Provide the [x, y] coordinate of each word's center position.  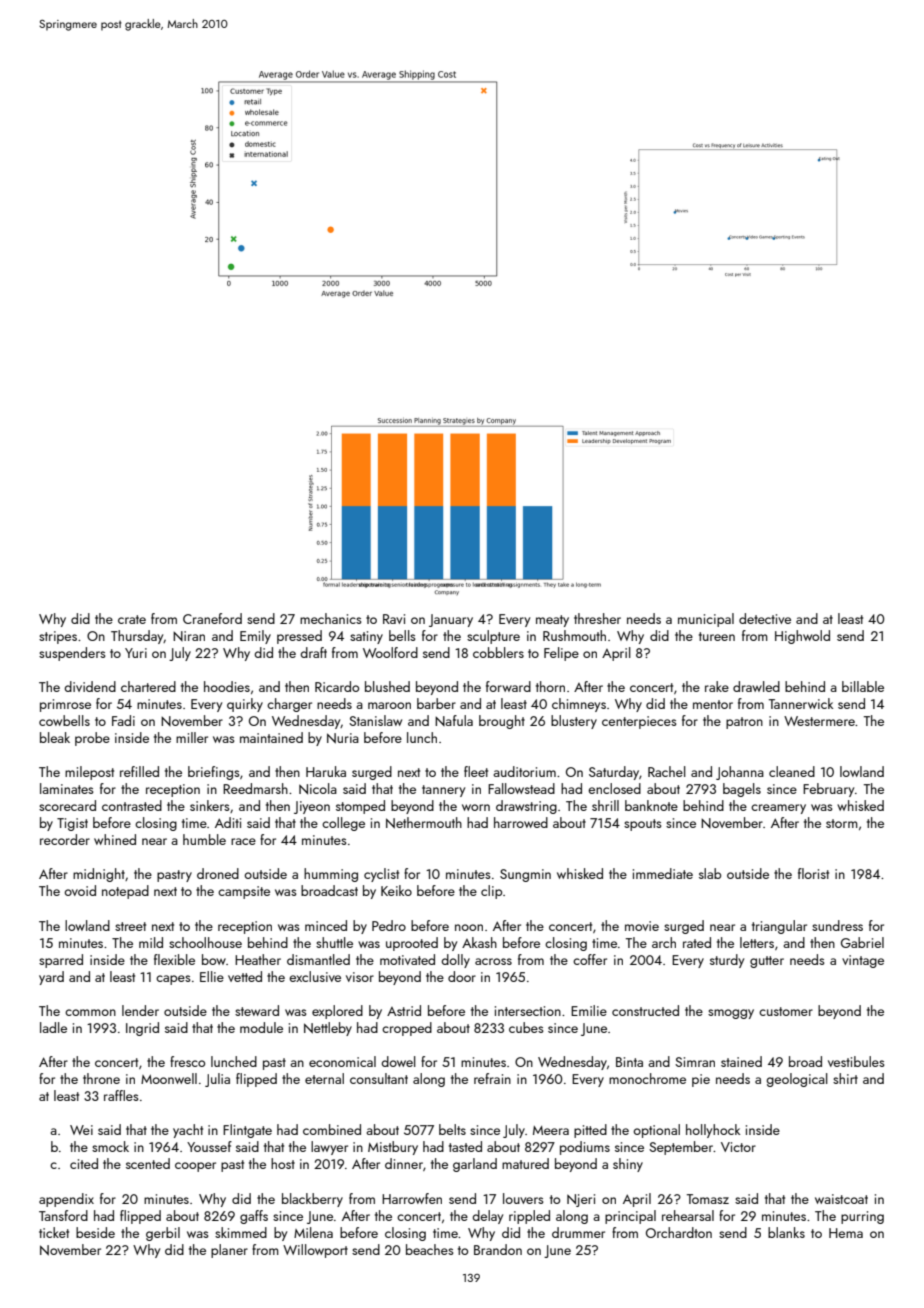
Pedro [389, 925]
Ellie [212, 976]
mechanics [331, 618]
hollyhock [713, 1131]
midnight [99, 875]
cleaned [792, 771]
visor [360, 977]
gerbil [163, 1234]
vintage [863, 961]
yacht [188, 1131]
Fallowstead [521, 788]
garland [475, 1165]
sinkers [210, 805]
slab [710, 873]
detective [765, 618]
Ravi [394, 619]
